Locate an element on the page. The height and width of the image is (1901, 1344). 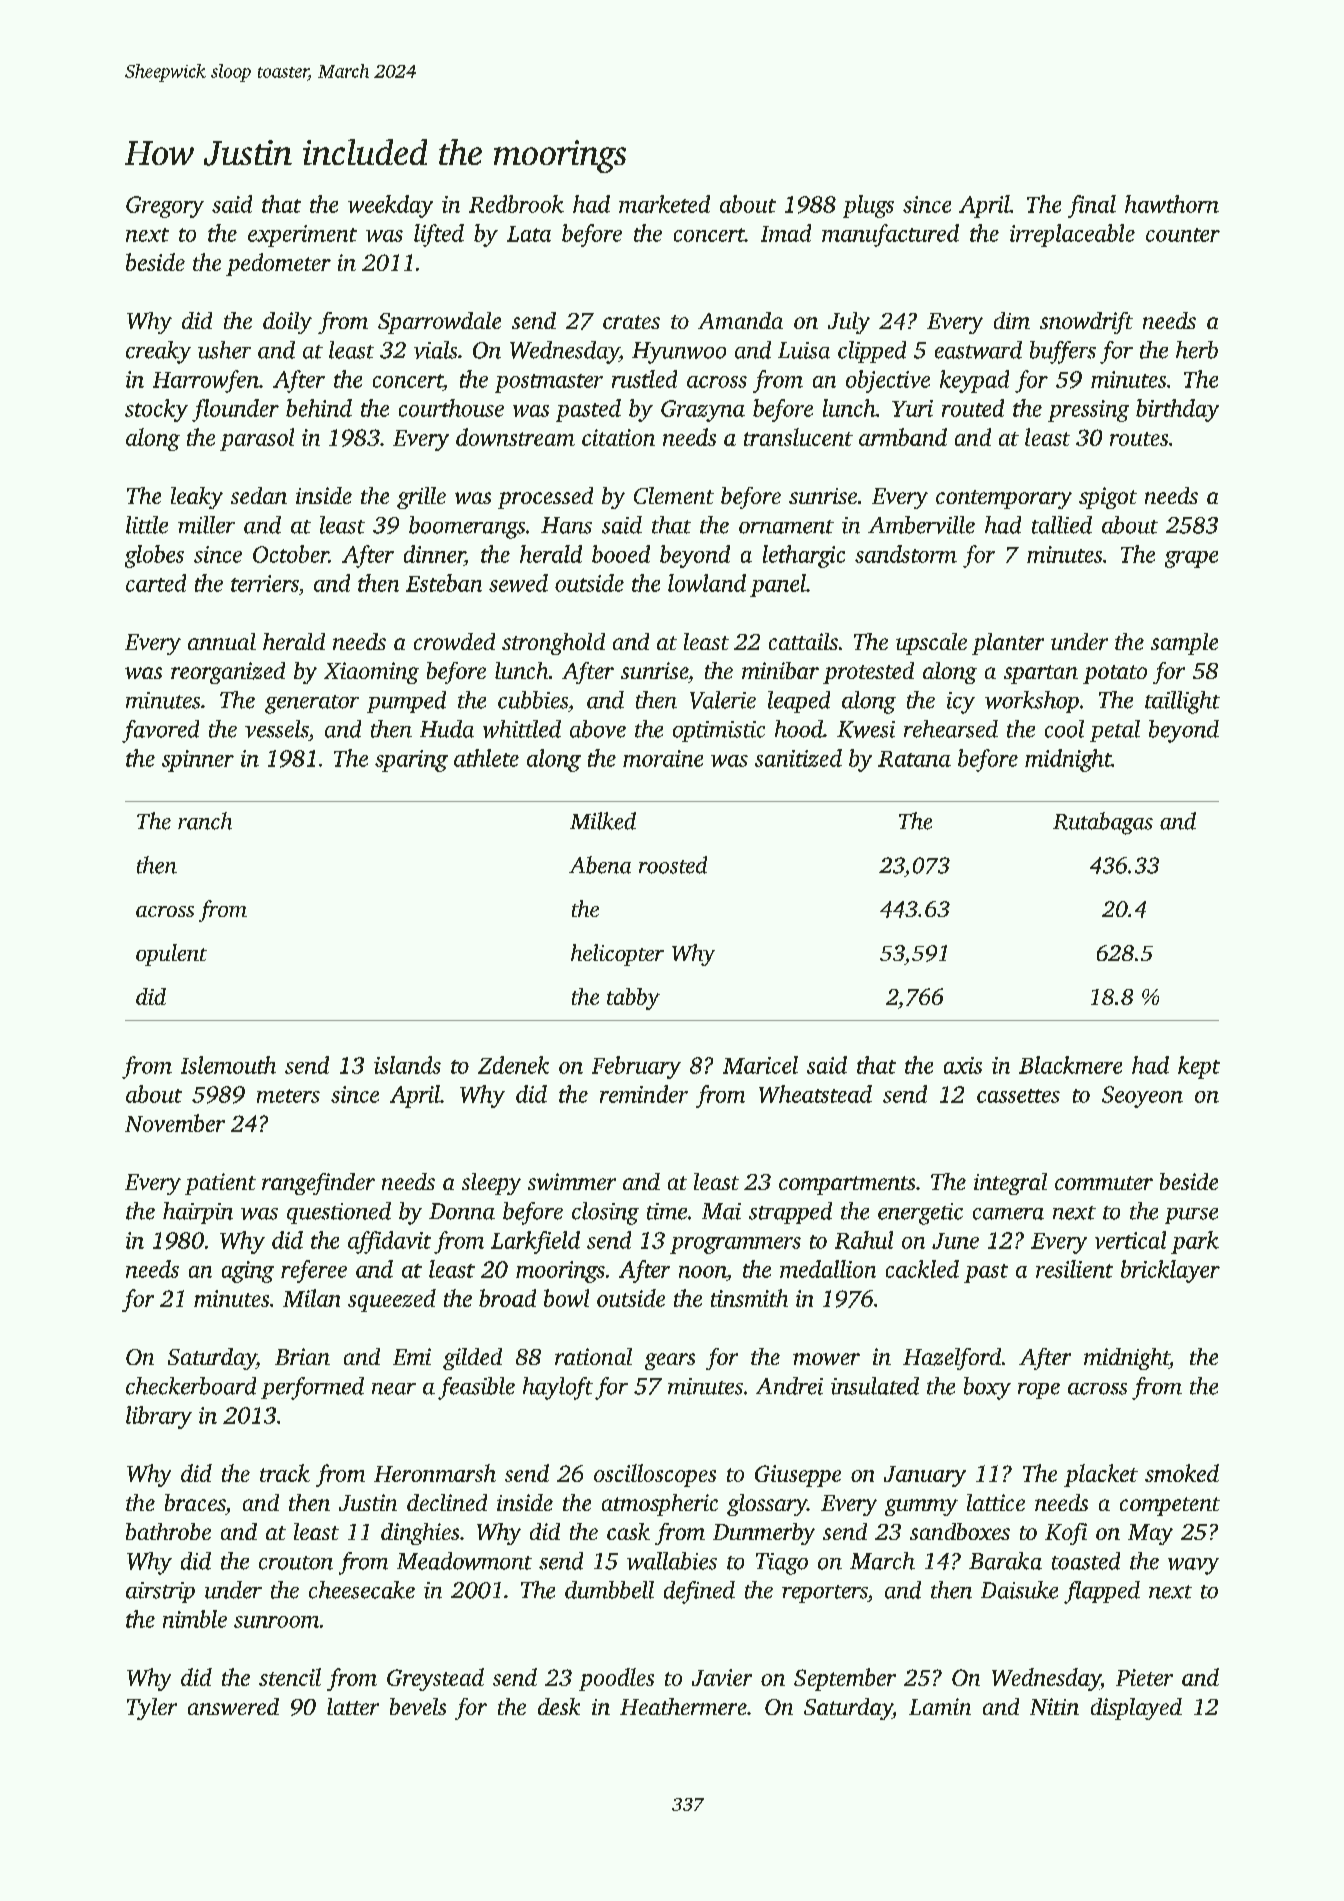
processed is located at coordinates (545, 498).
